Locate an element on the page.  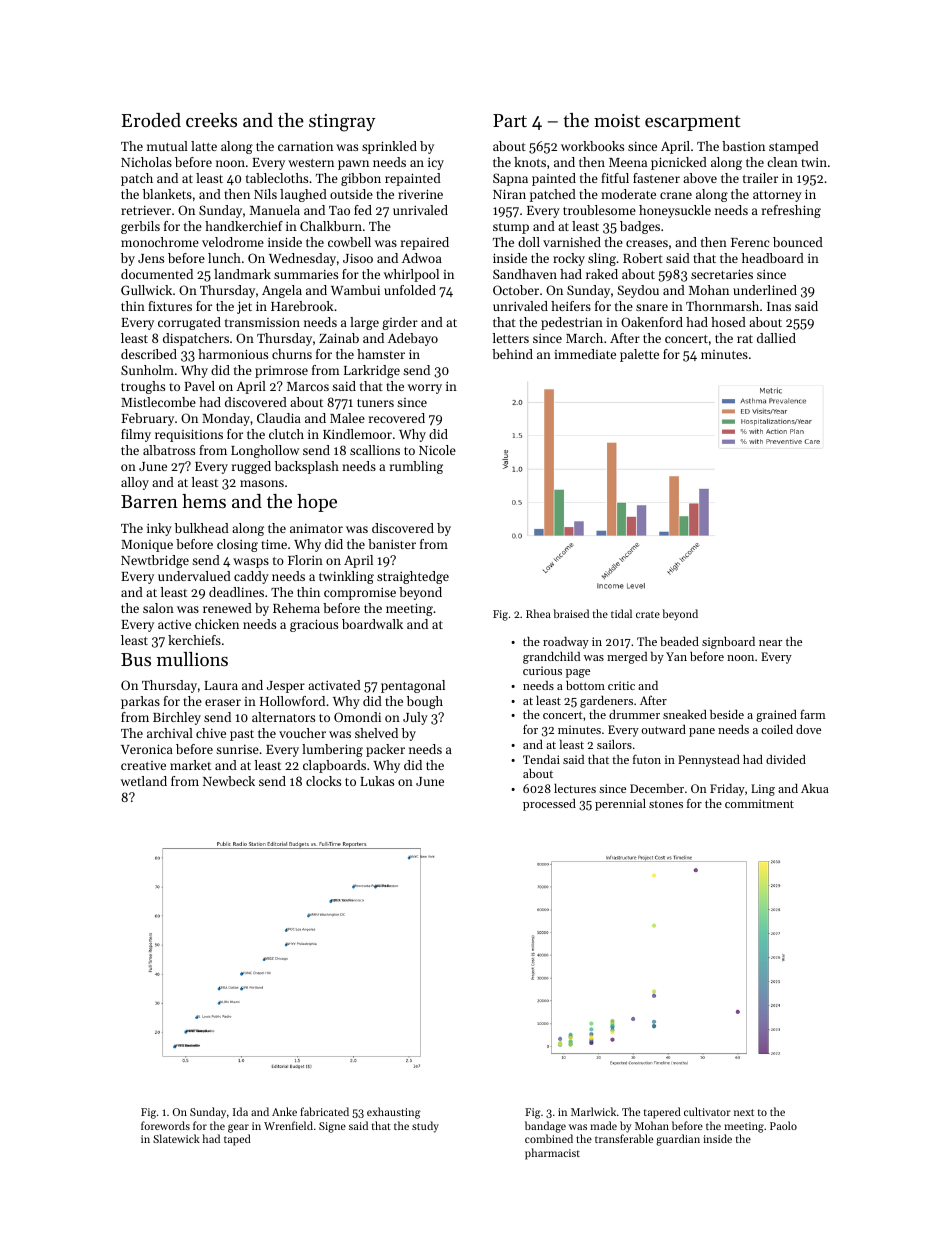
voucher is located at coordinates (302, 733).
